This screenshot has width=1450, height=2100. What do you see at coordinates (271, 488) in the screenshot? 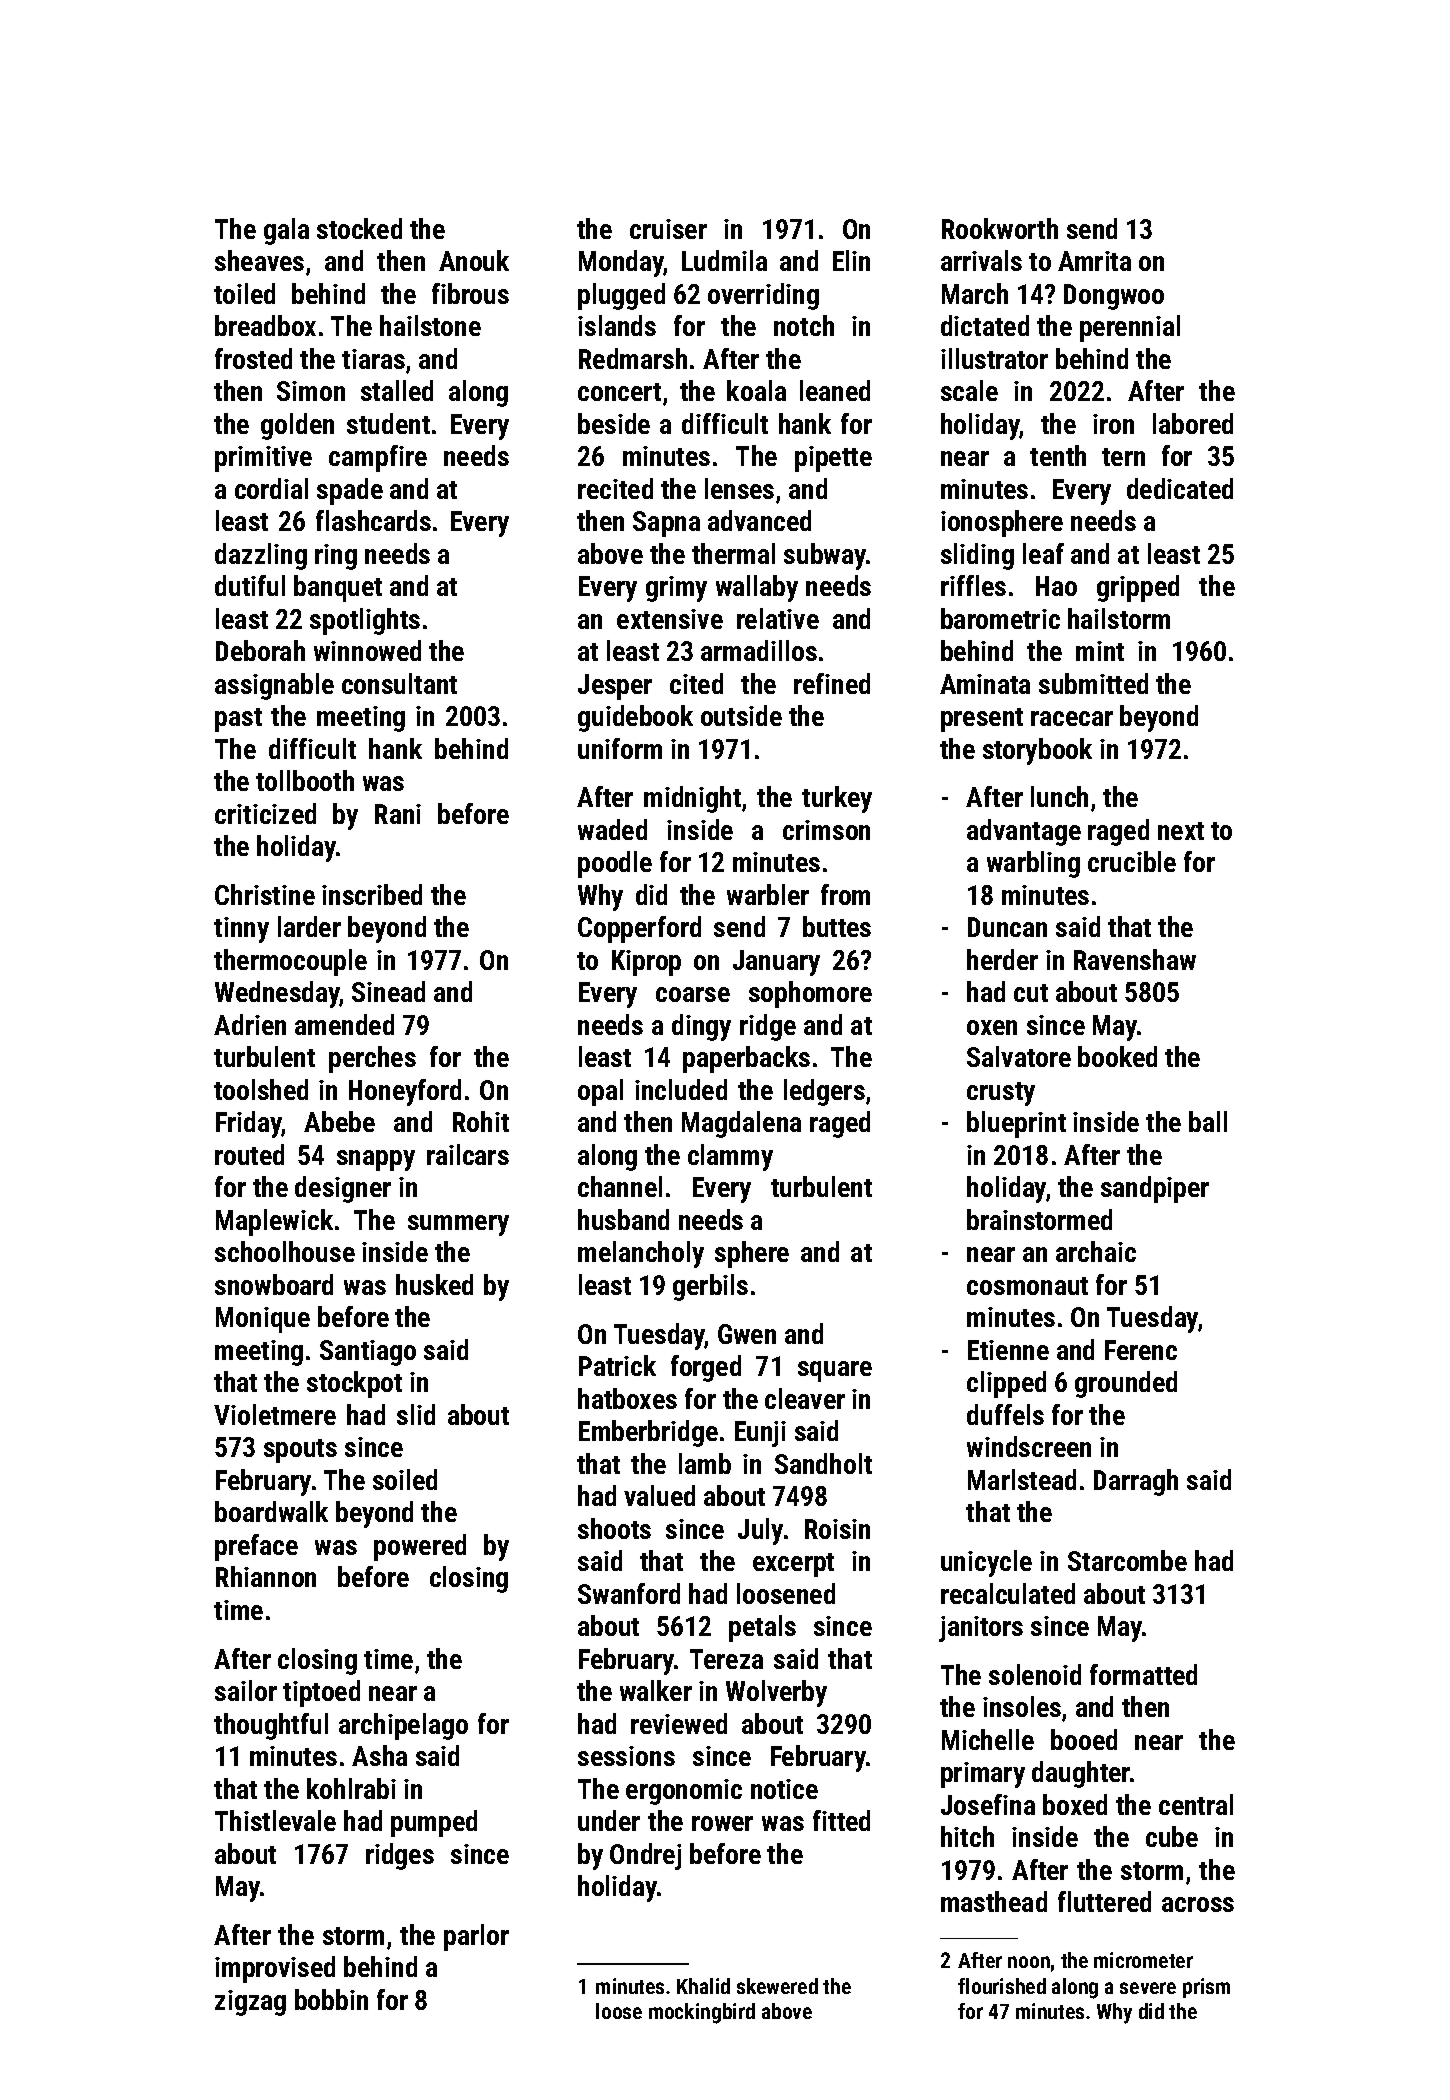
I see `cordial` at bounding box center [271, 488].
